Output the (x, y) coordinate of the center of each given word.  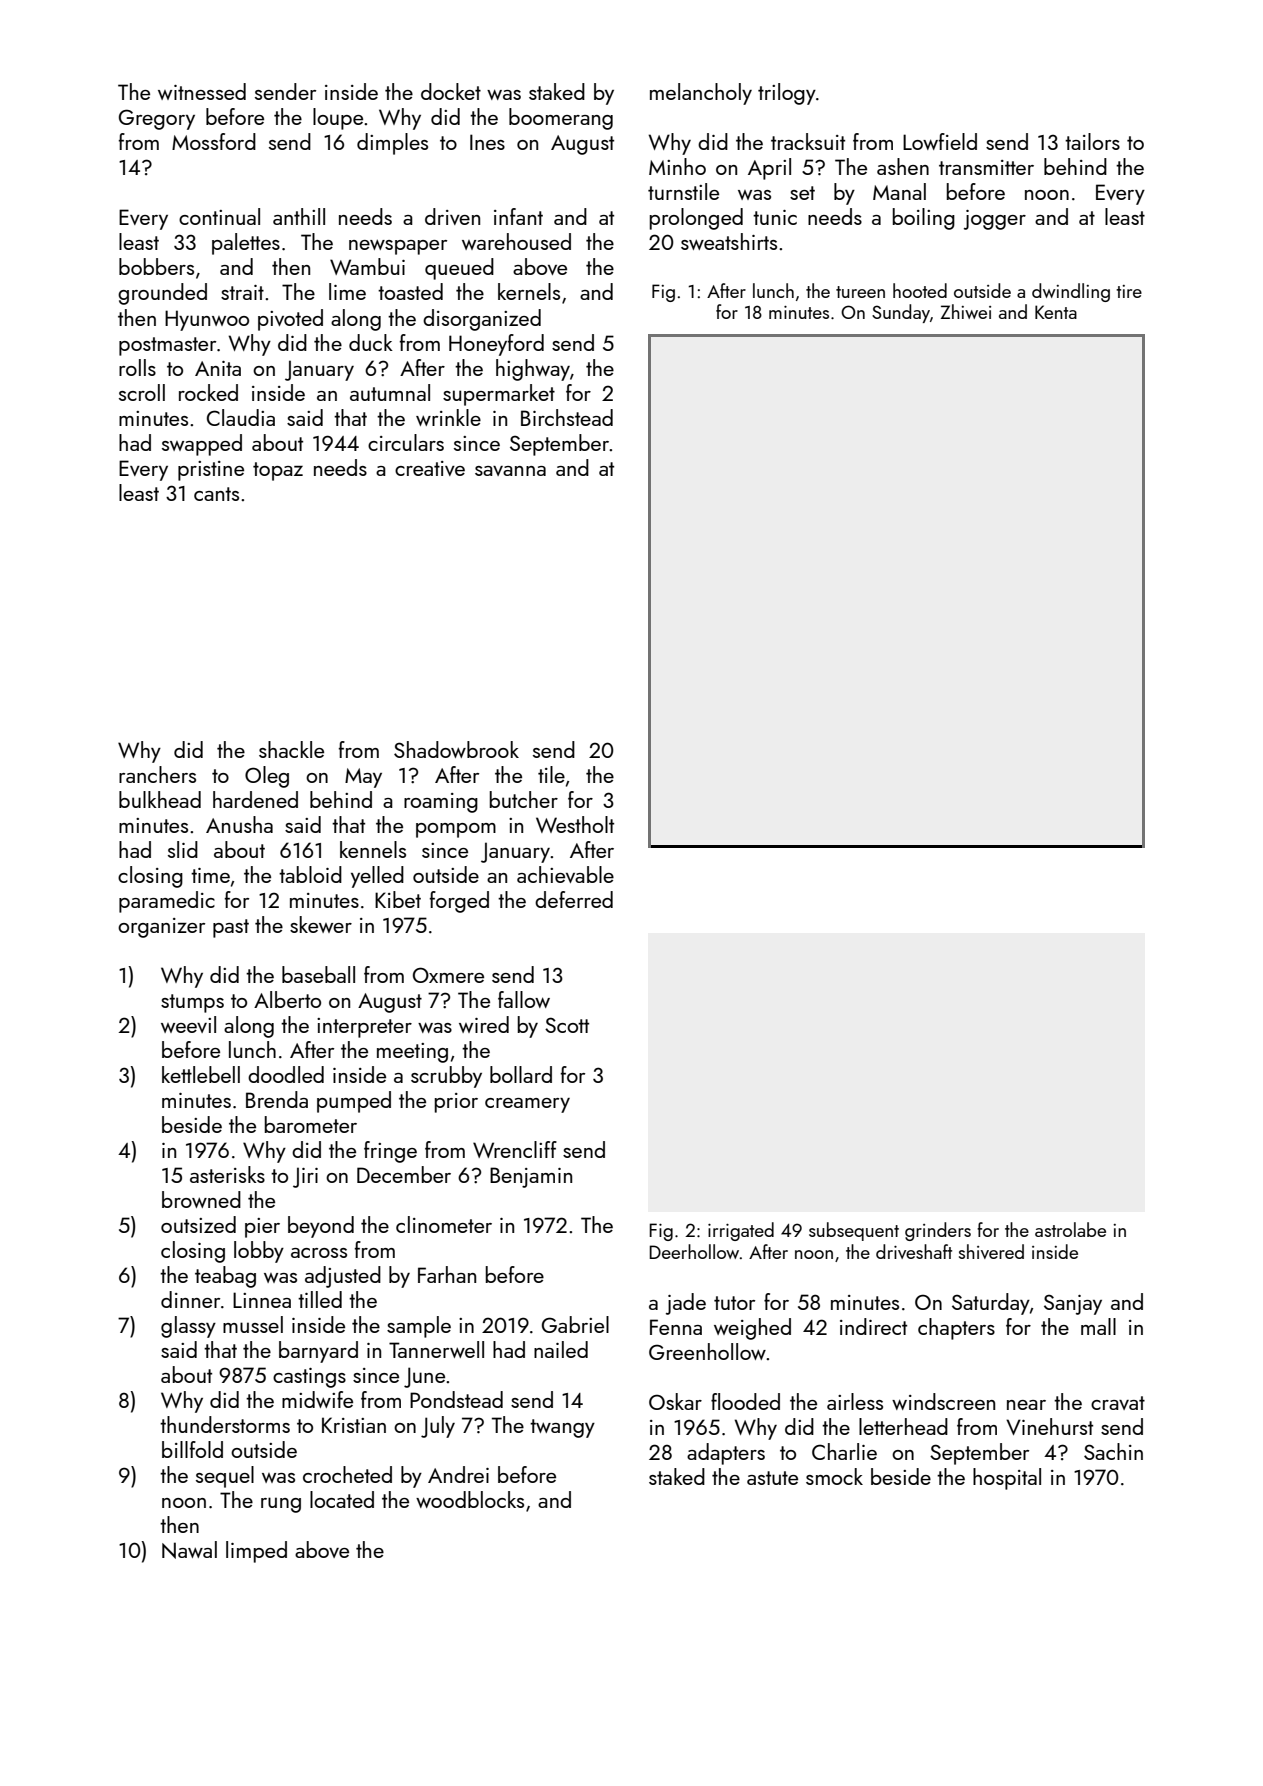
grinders (938, 1231)
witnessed (202, 91)
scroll (142, 392)
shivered (991, 1251)
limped (256, 1552)
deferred (574, 899)
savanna (510, 471)
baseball (318, 974)
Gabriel (575, 1324)
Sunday (901, 313)
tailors (1092, 141)
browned (201, 1199)
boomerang (561, 119)
